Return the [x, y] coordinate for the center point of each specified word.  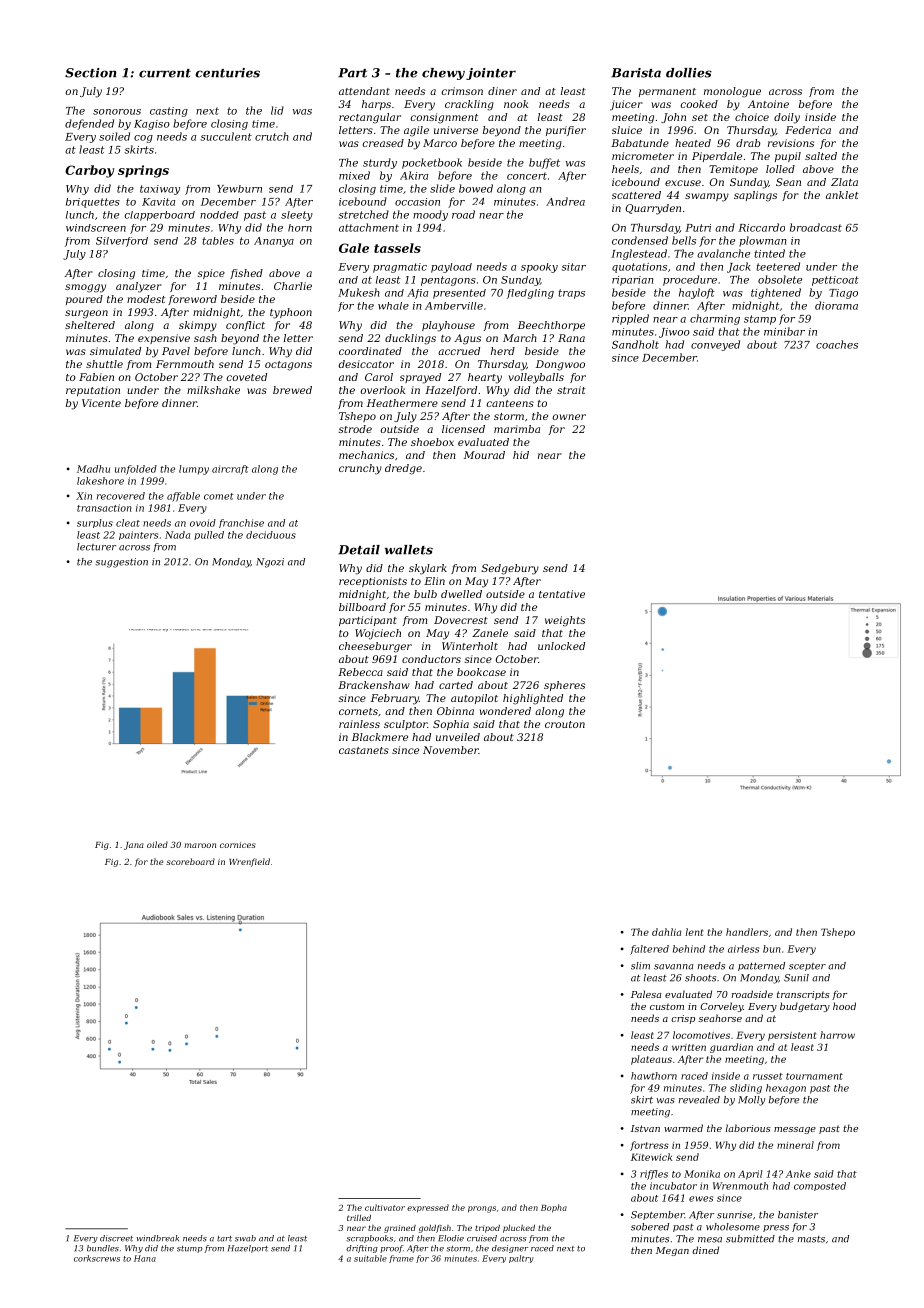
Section [90, 73]
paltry [521, 1259]
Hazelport [248, 1249]
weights [565, 621]
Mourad [484, 455]
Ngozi [270, 563]
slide [442, 188]
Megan [672, 1251]
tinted [769, 253]
